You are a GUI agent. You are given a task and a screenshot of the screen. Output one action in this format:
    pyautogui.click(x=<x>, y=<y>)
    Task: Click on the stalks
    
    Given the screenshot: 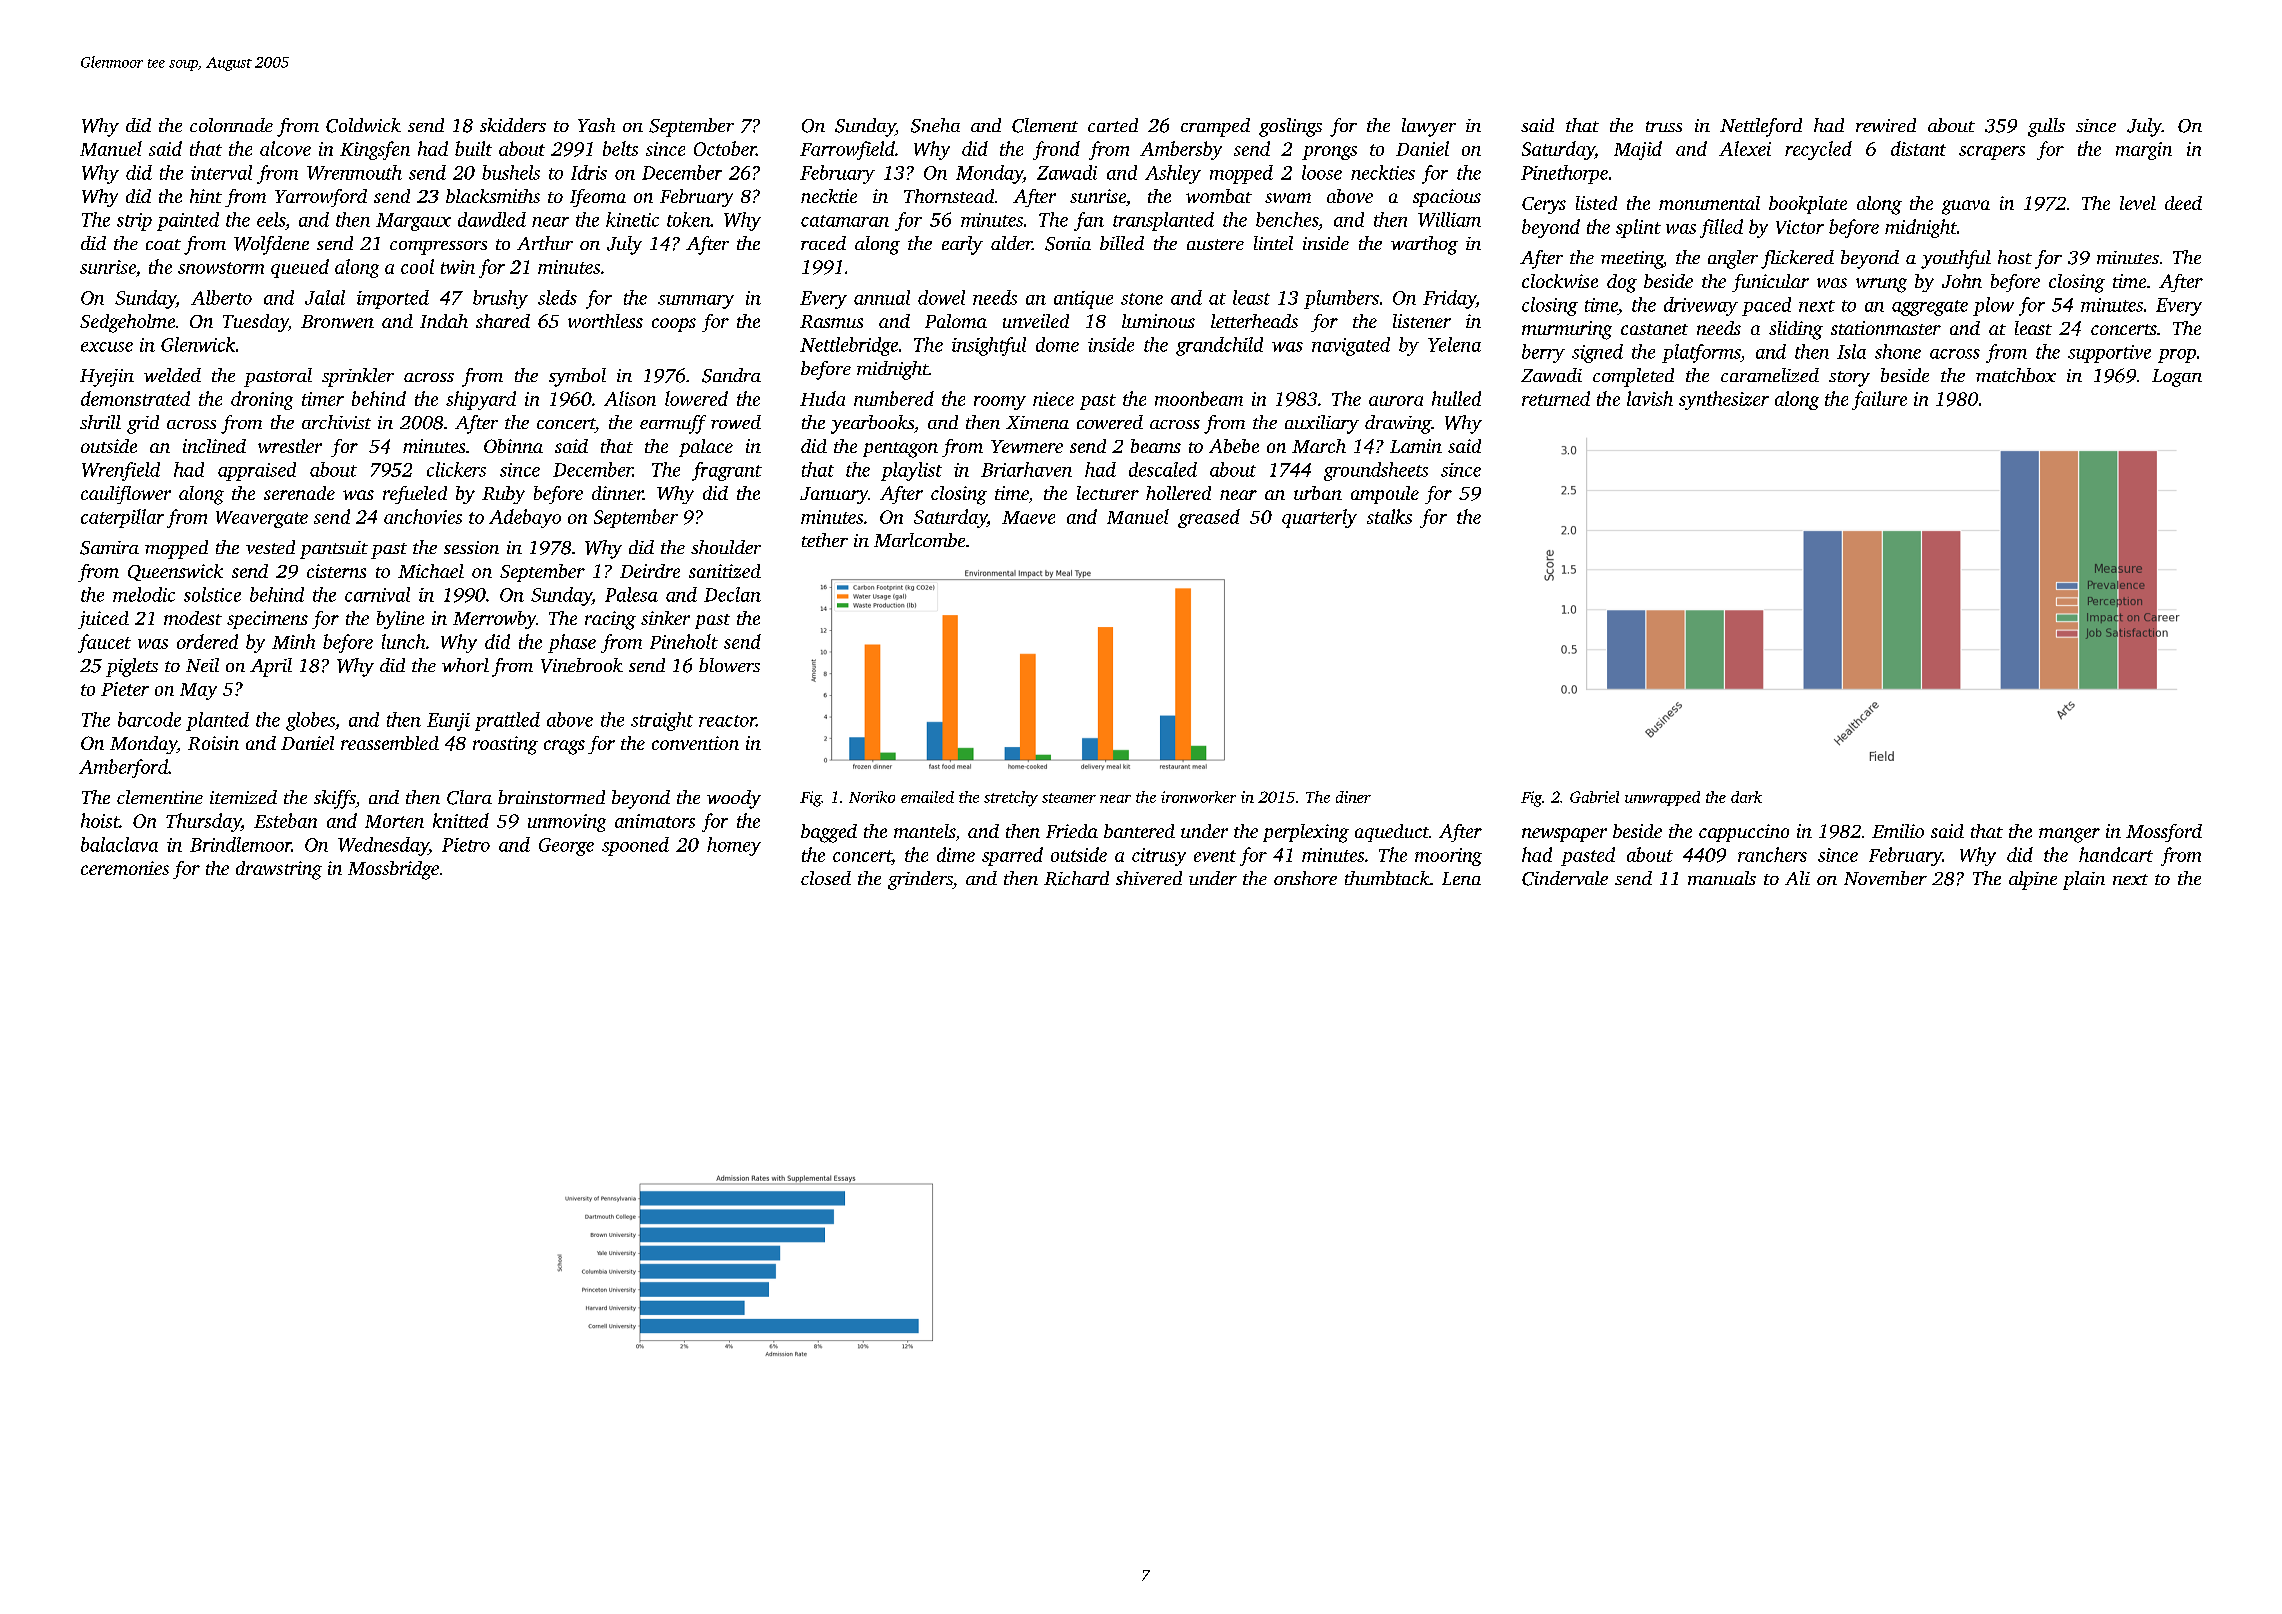 What is the action you would take?
    pyautogui.click(x=1389, y=516)
